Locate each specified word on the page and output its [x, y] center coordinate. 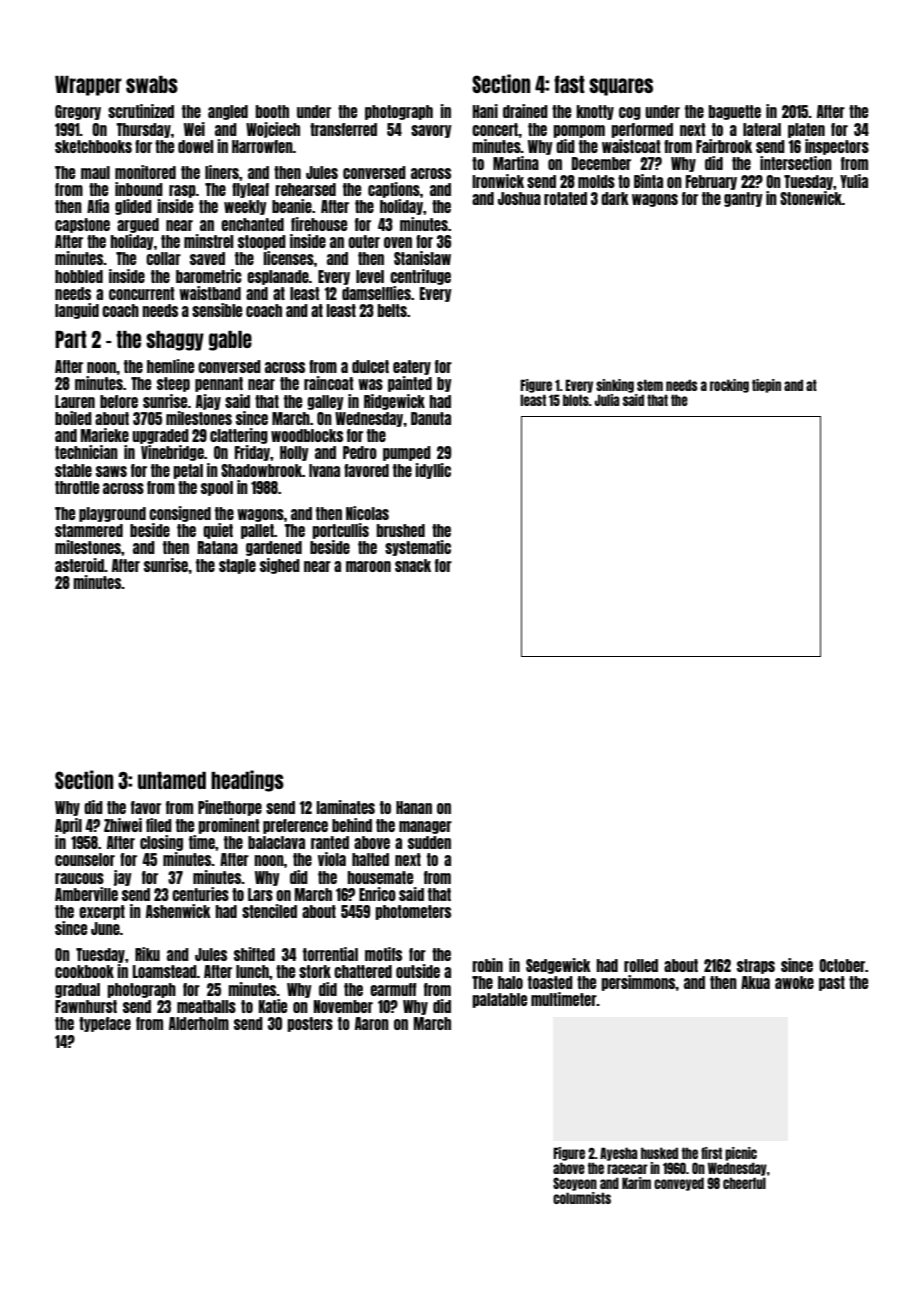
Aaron [372, 1023]
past [832, 983]
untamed [172, 780]
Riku [147, 954]
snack [413, 565]
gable [230, 341]
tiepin [766, 386]
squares [621, 87]
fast [569, 84]
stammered [89, 530]
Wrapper [88, 86]
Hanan [414, 807]
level [370, 276]
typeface [105, 1024]
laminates [345, 807]
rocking [729, 386]
